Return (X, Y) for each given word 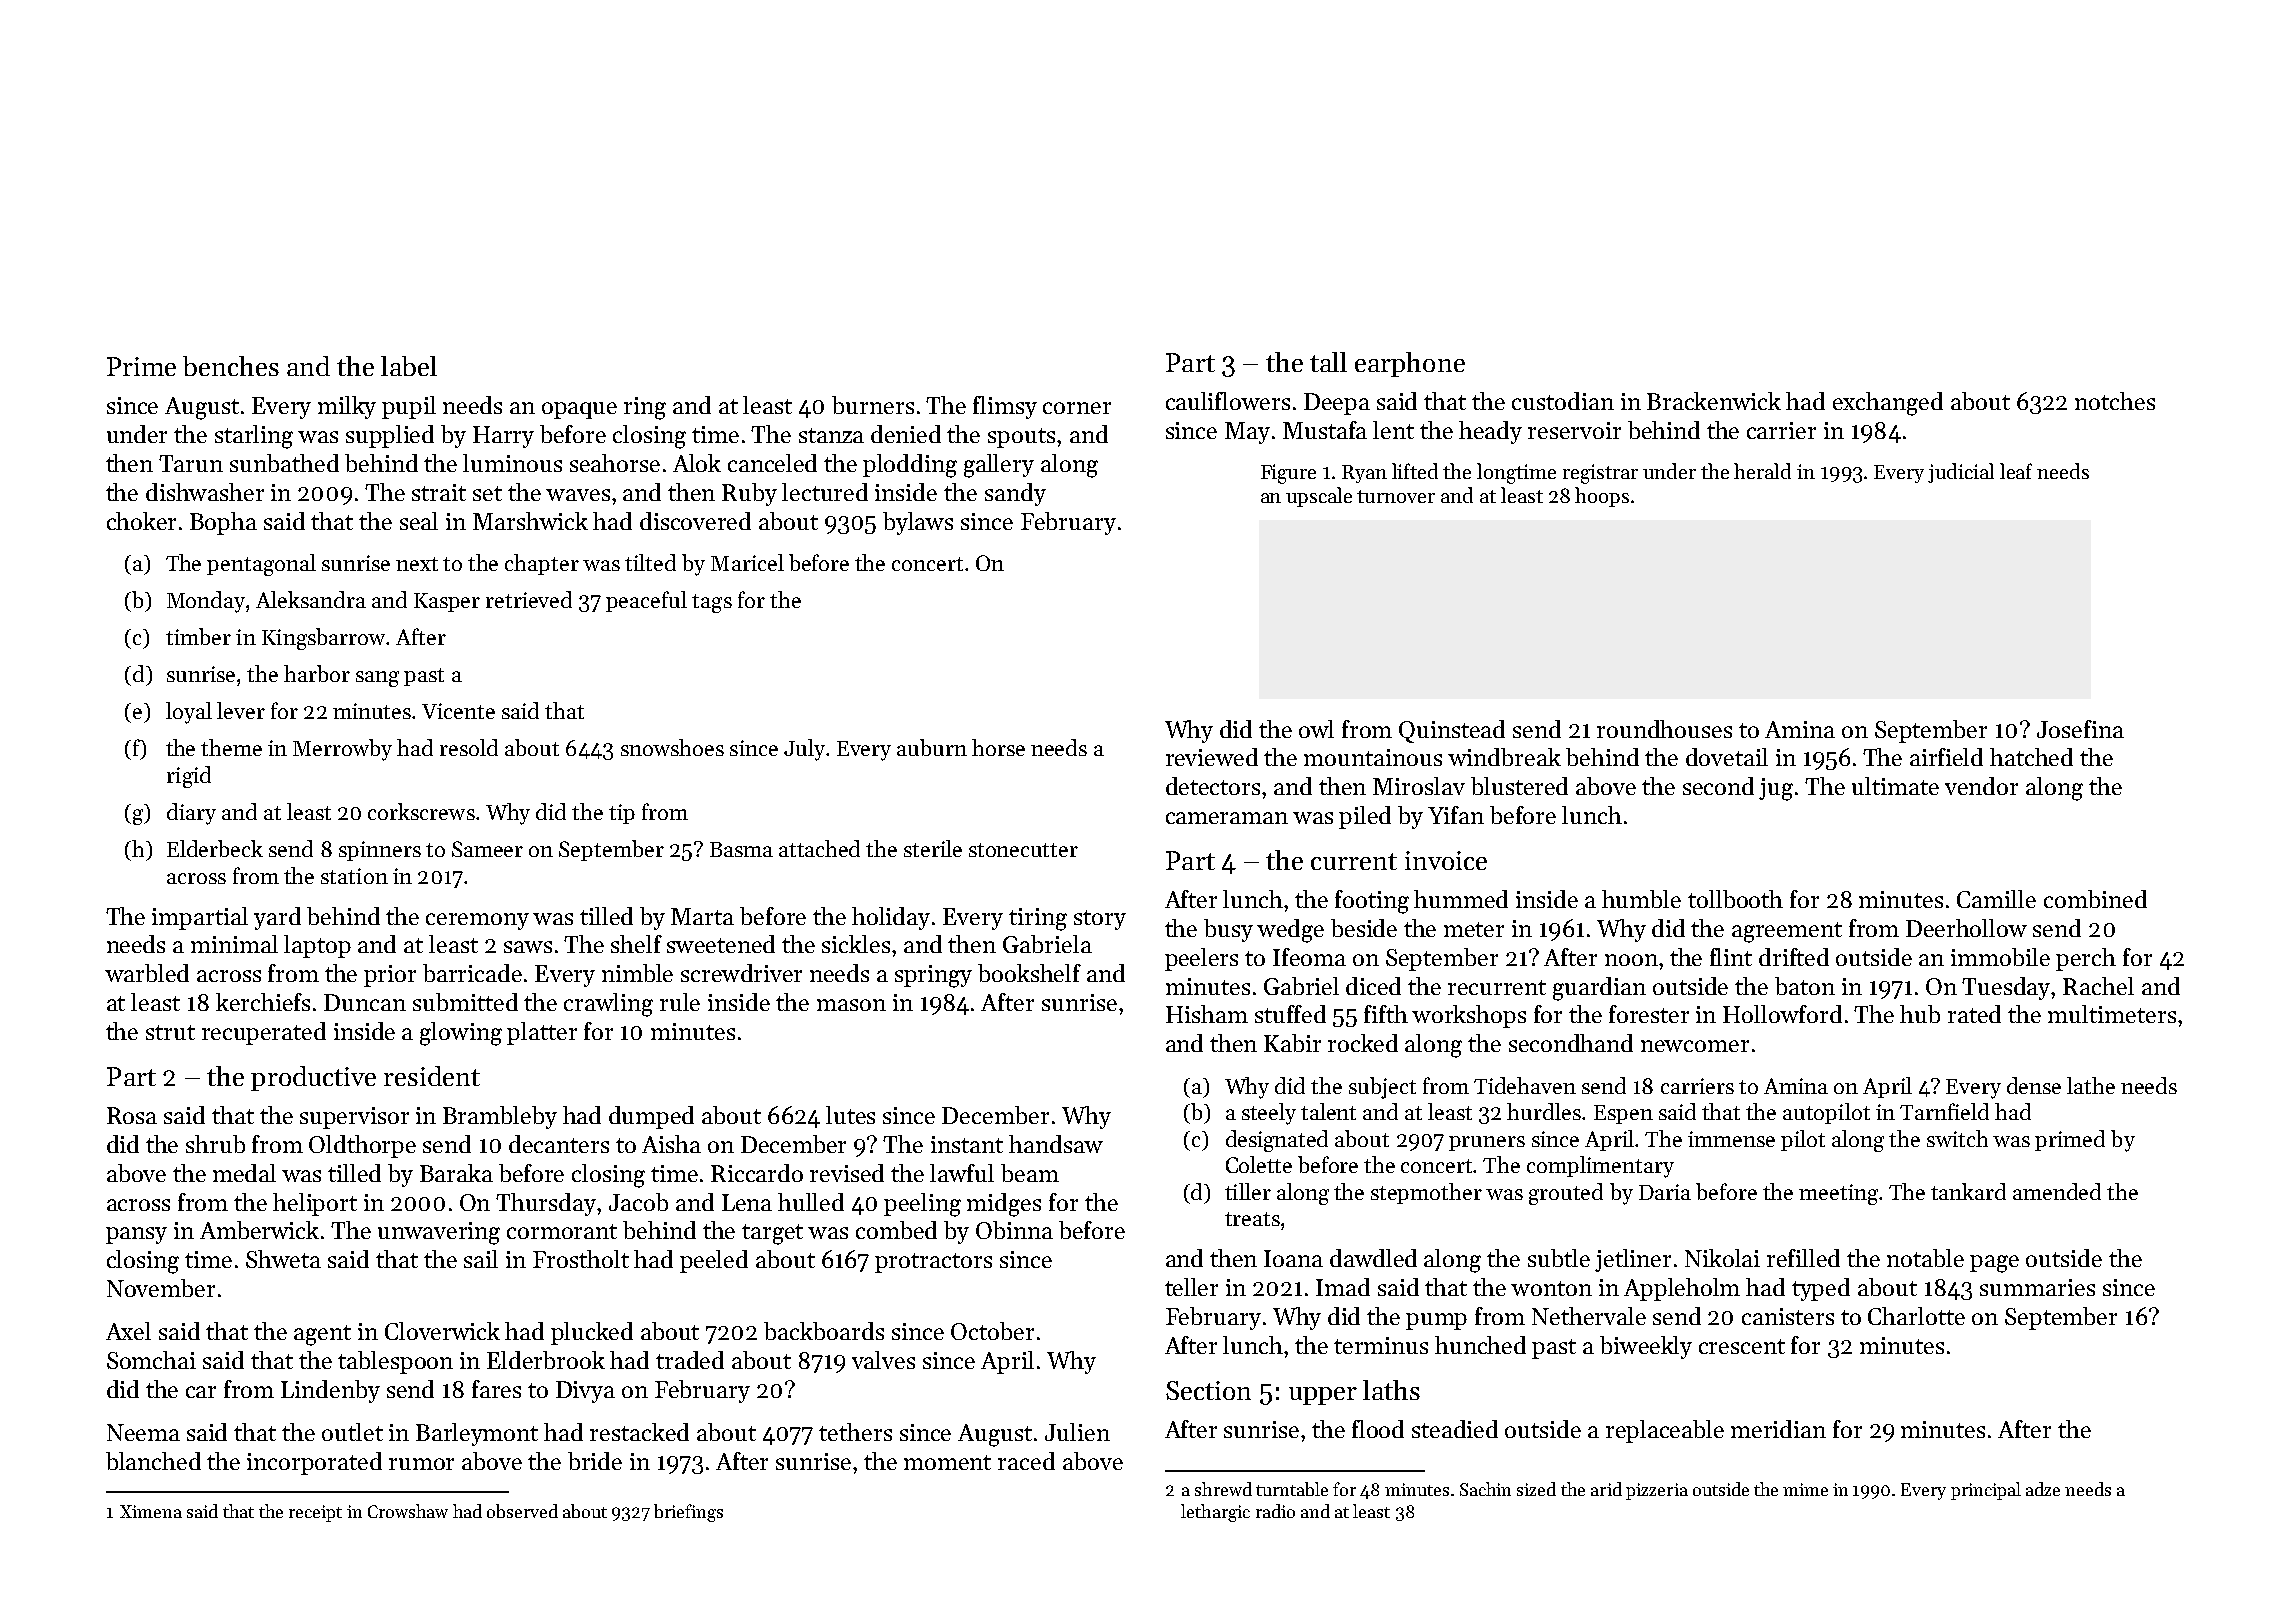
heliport (315, 1204)
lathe (2091, 1085)
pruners (1487, 1143)
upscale (1319, 497)
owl (1316, 729)
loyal (189, 713)
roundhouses (1664, 729)
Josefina (2080, 729)
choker (141, 521)
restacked (639, 1432)
